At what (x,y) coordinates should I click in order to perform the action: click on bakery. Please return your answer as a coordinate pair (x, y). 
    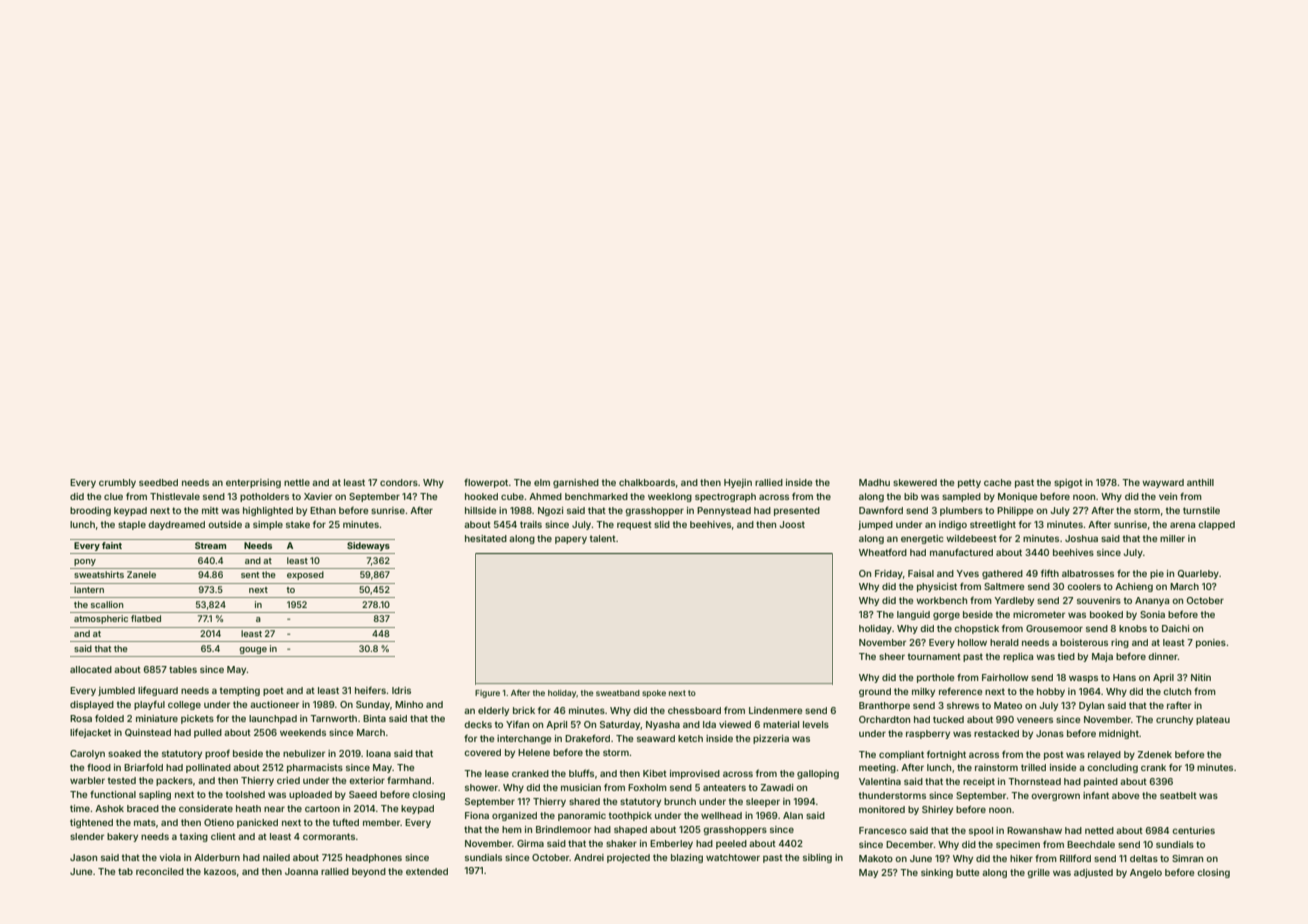
    Looking at the image, I should click on (122, 837).
